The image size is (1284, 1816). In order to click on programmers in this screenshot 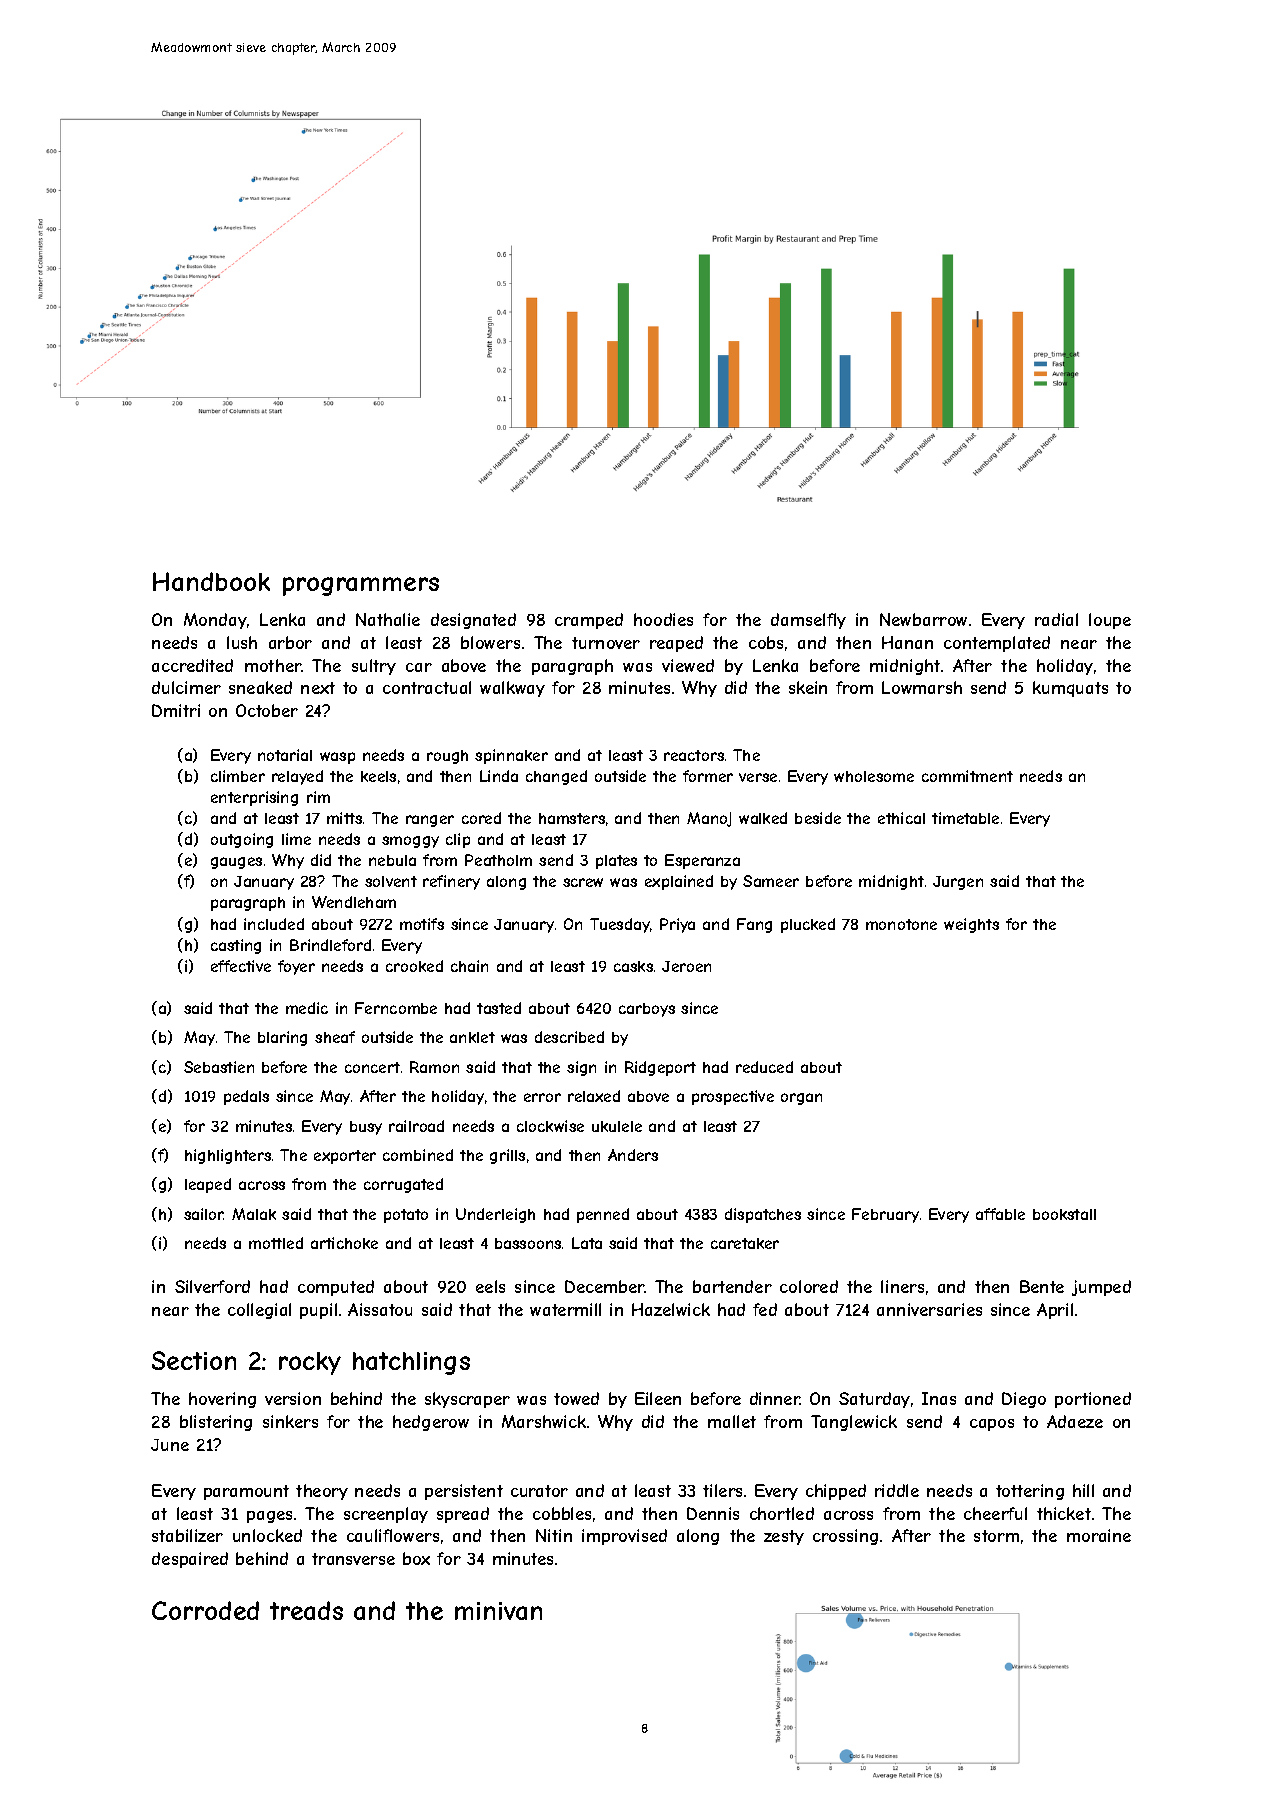, I will do `click(361, 586)`.
